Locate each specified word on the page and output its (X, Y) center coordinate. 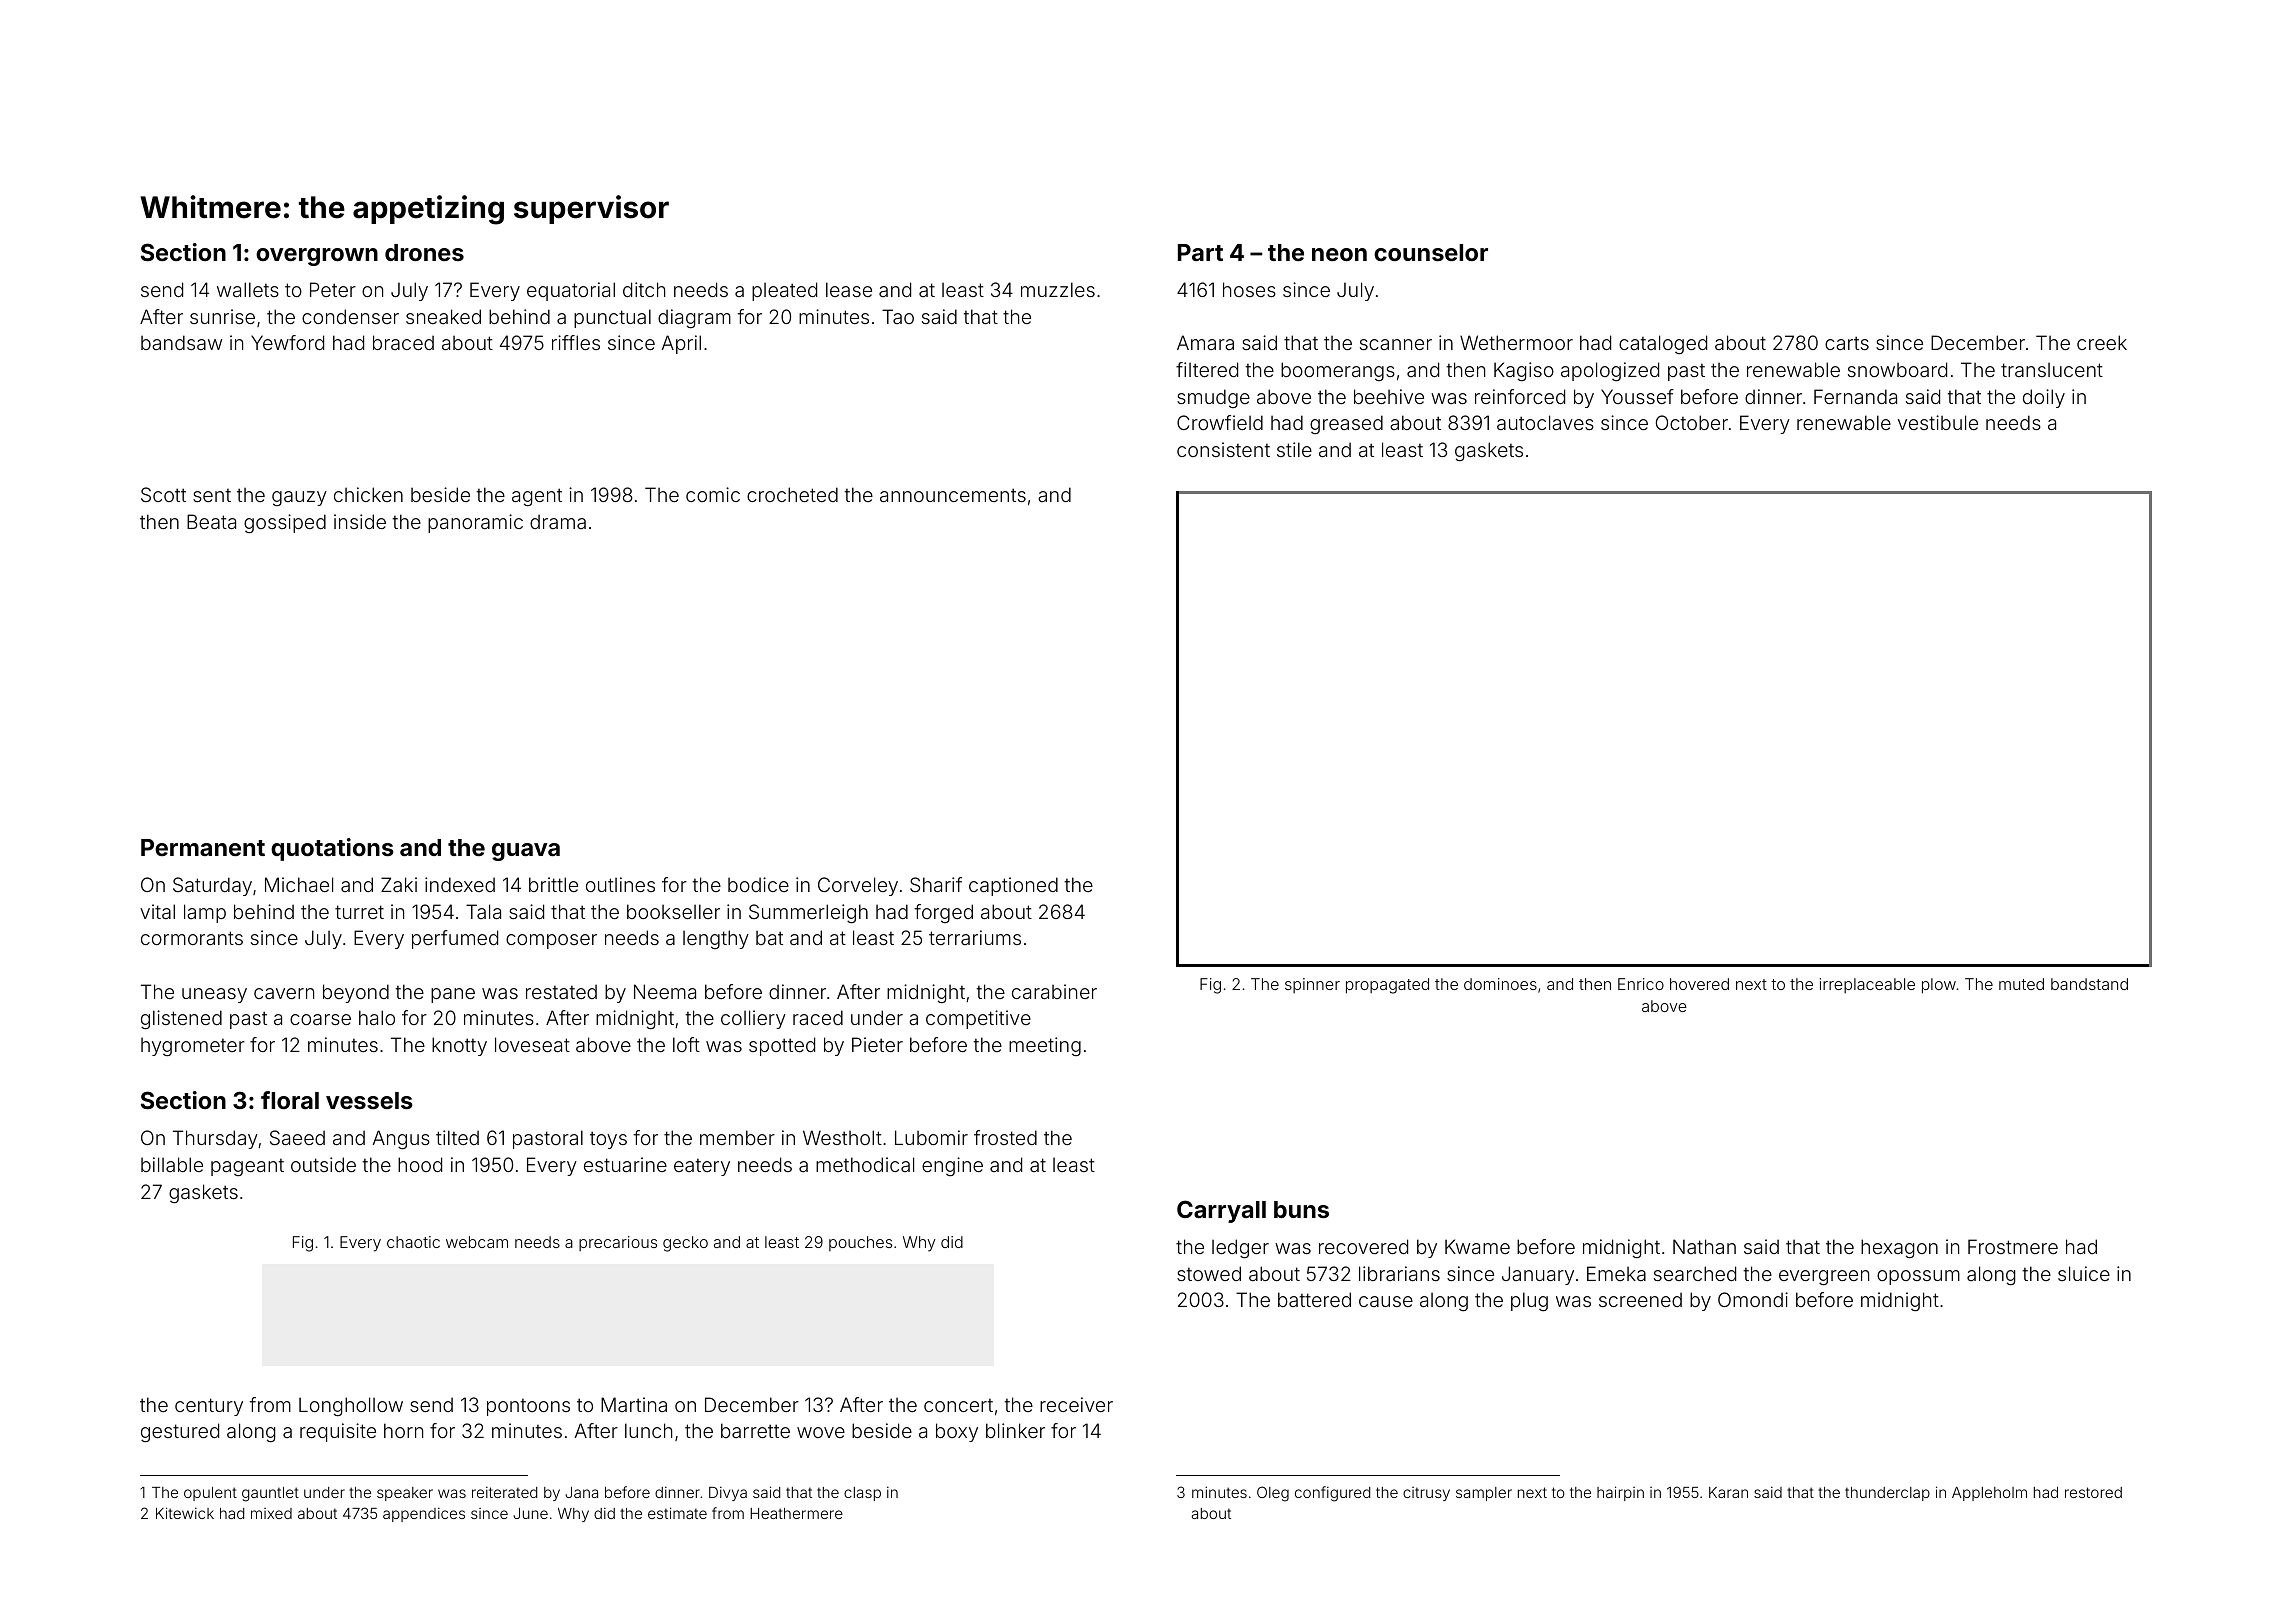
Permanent (203, 847)
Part (1200, 252)
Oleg (1273, 1494)
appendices (424, 1514)
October (1692, 422)
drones (424, 252)
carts (1847, 343)
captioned (1013, 886)
